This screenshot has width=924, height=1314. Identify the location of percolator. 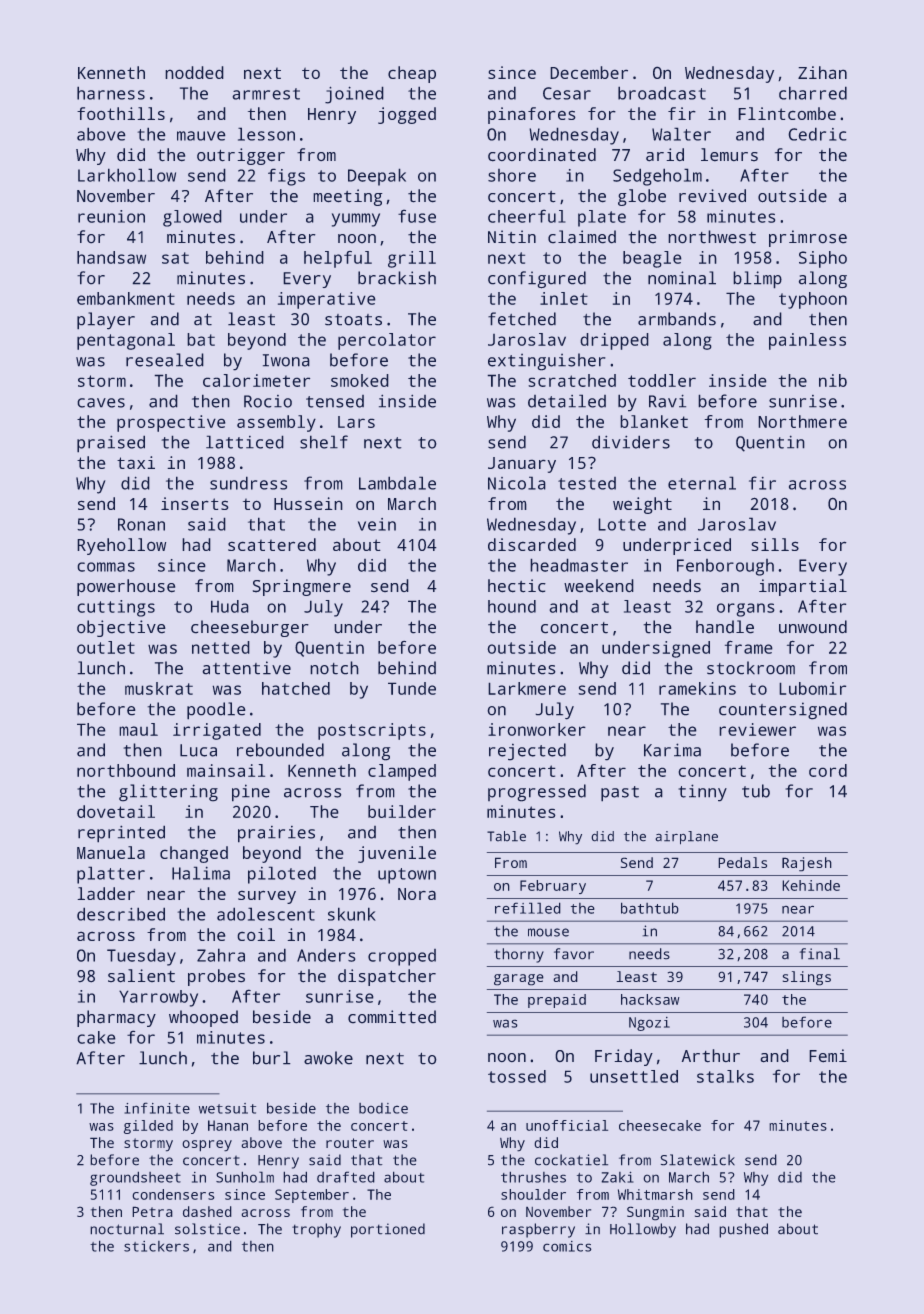
(387, 341).
